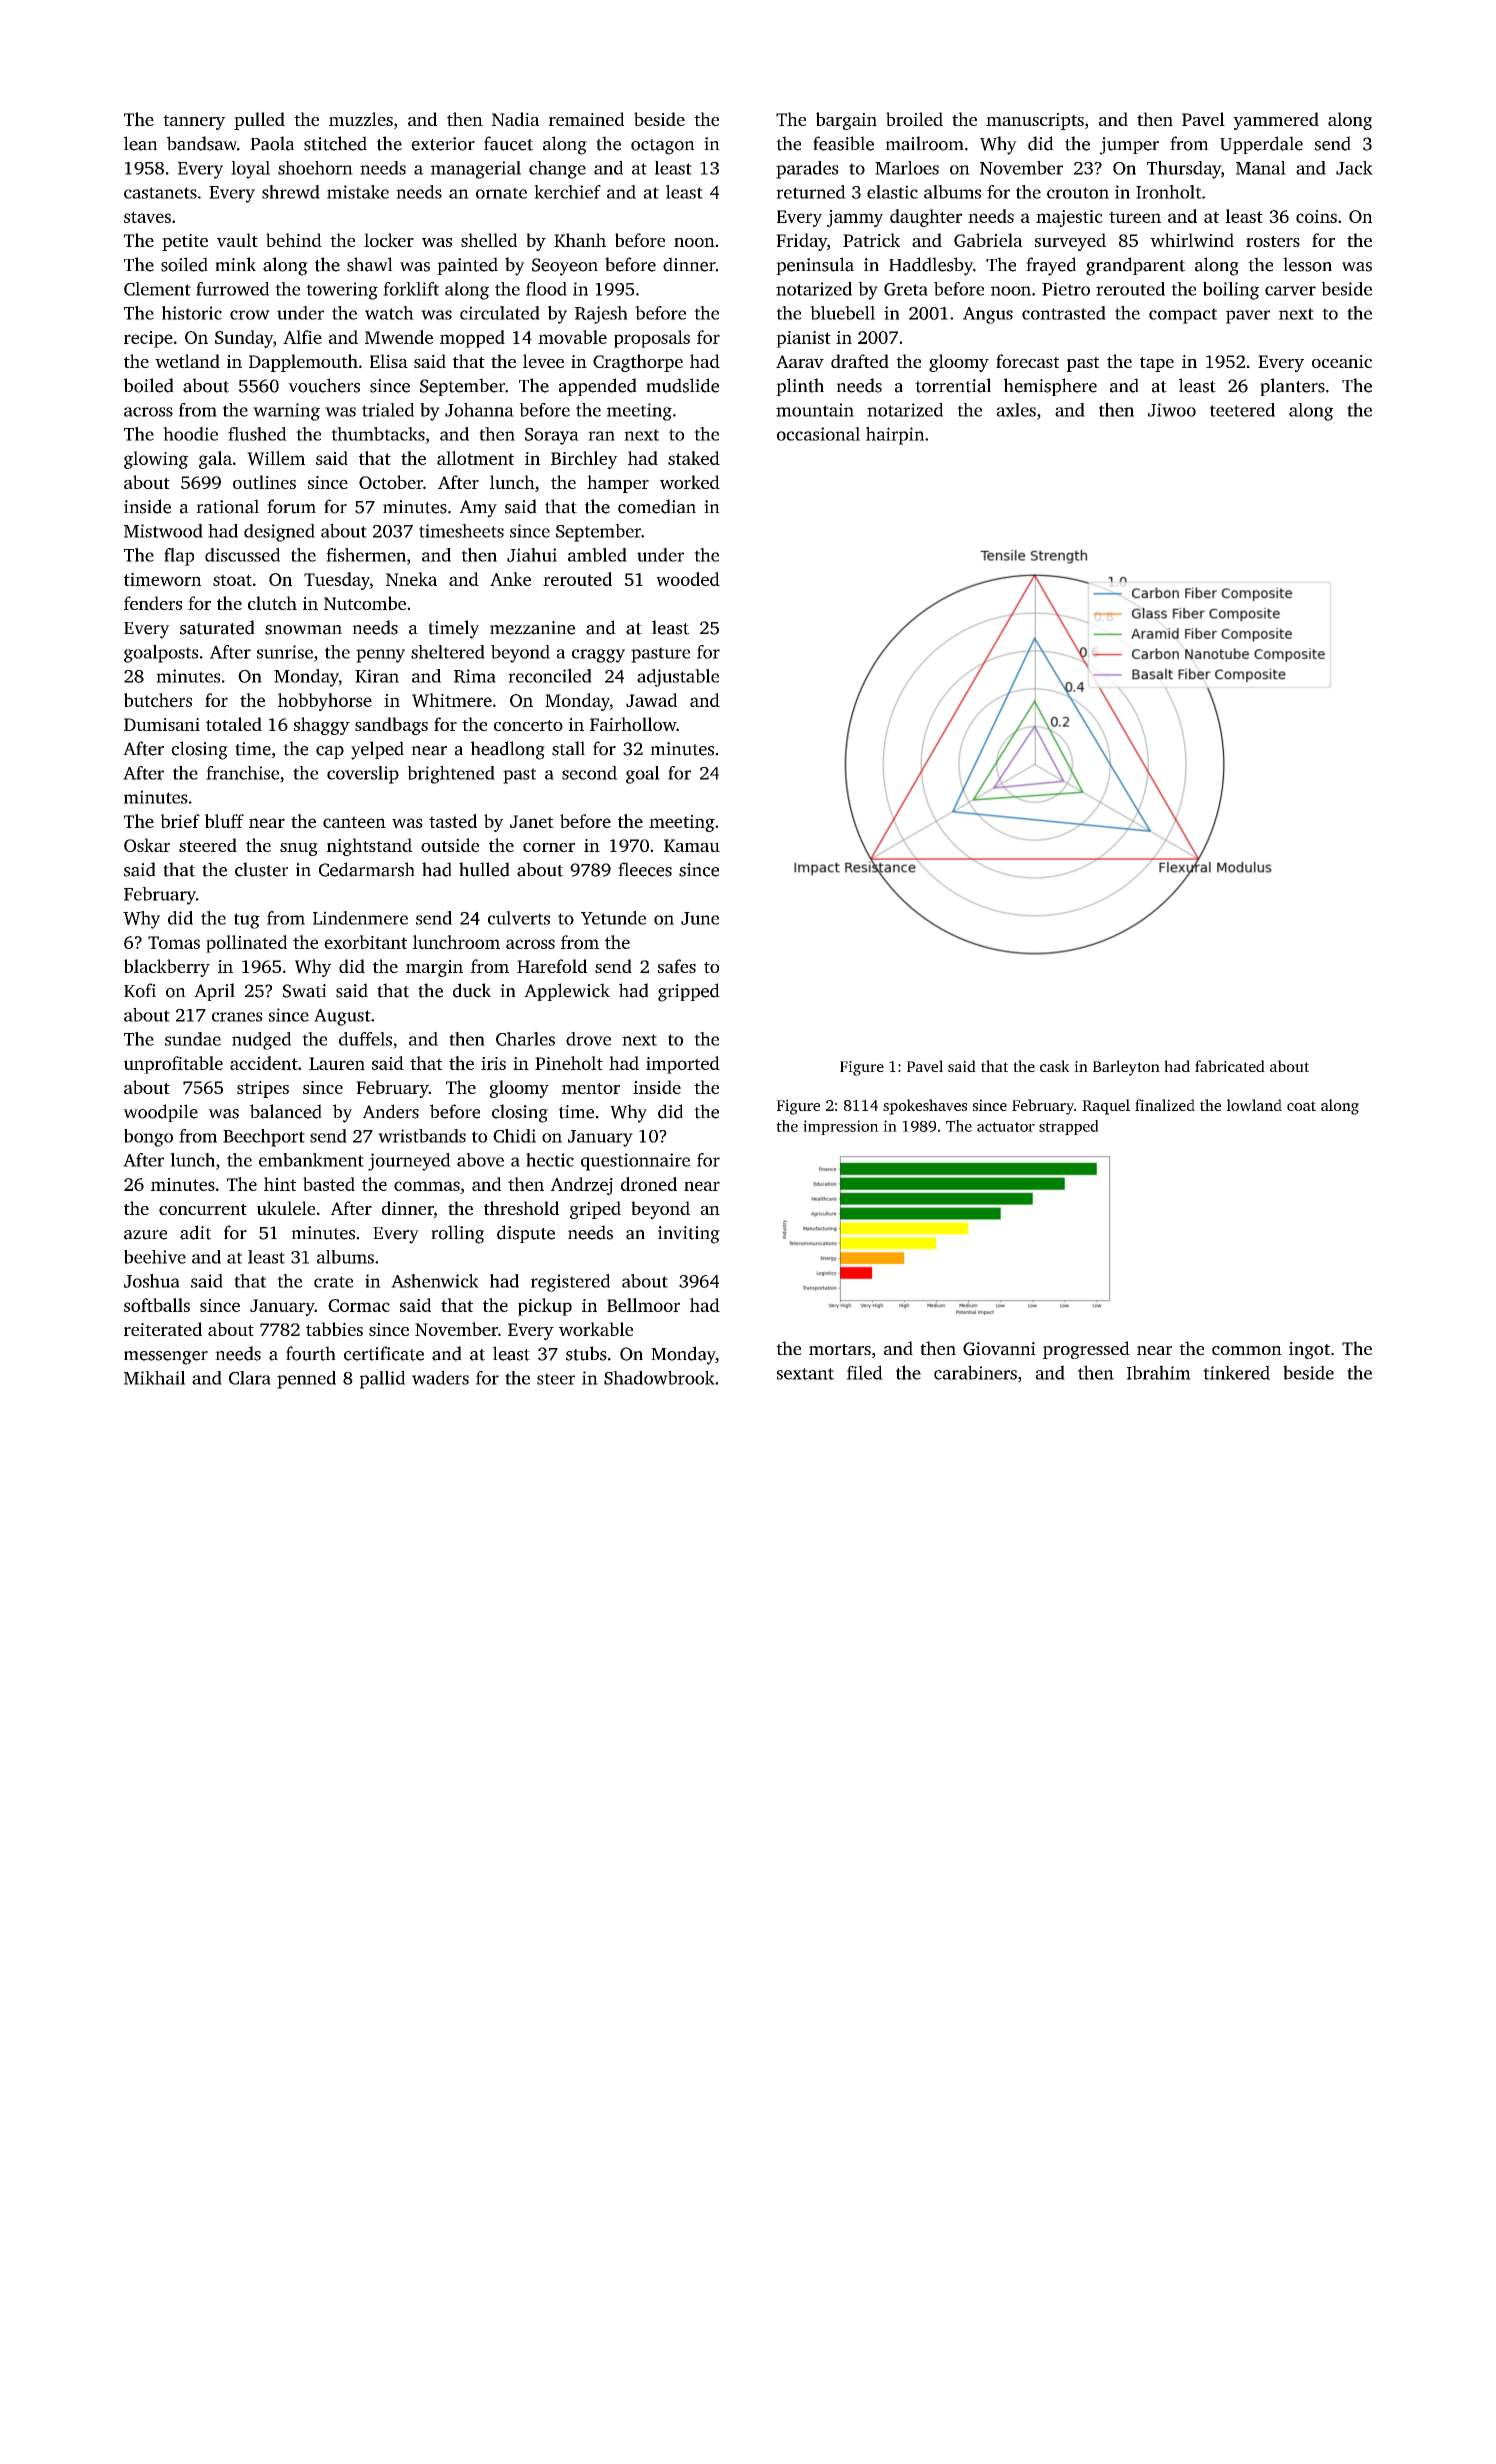  I want to click on inviting, so click(689, 1235).
